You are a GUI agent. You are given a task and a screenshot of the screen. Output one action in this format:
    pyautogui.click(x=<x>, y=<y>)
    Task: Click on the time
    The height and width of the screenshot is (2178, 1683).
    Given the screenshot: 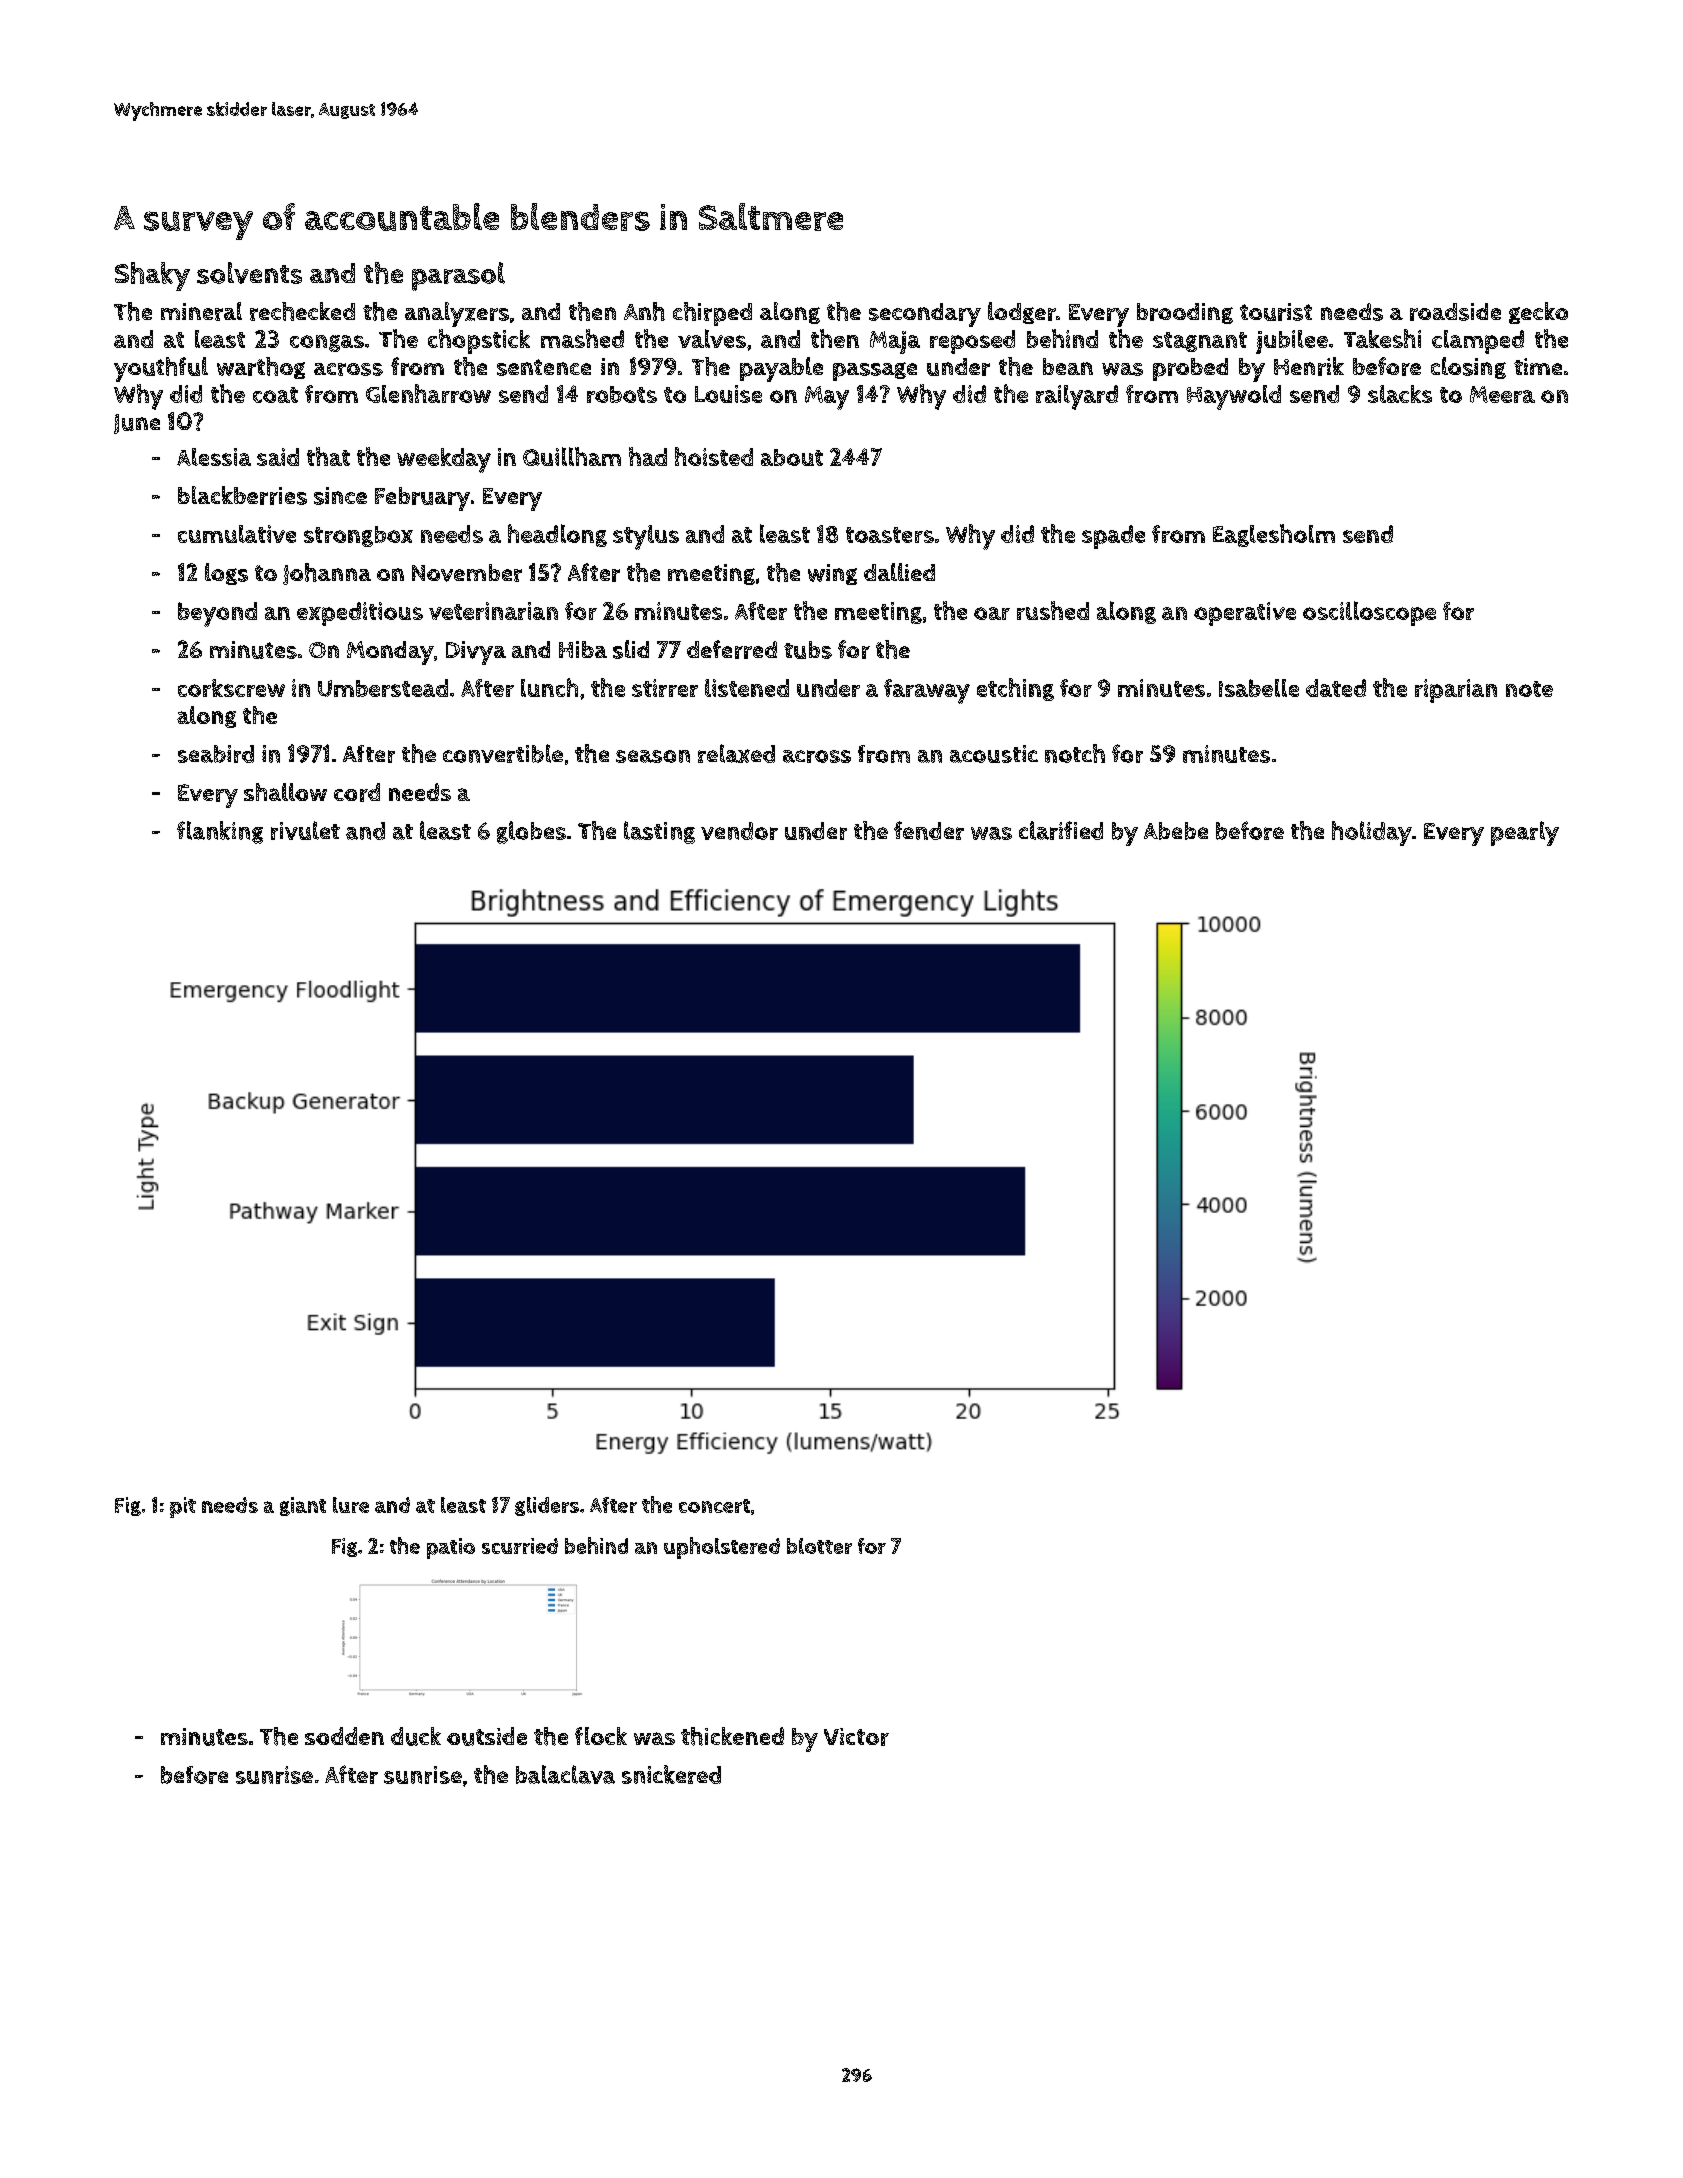 What is the action you would take?
    pyautogui.click(x=1538, y=366)
